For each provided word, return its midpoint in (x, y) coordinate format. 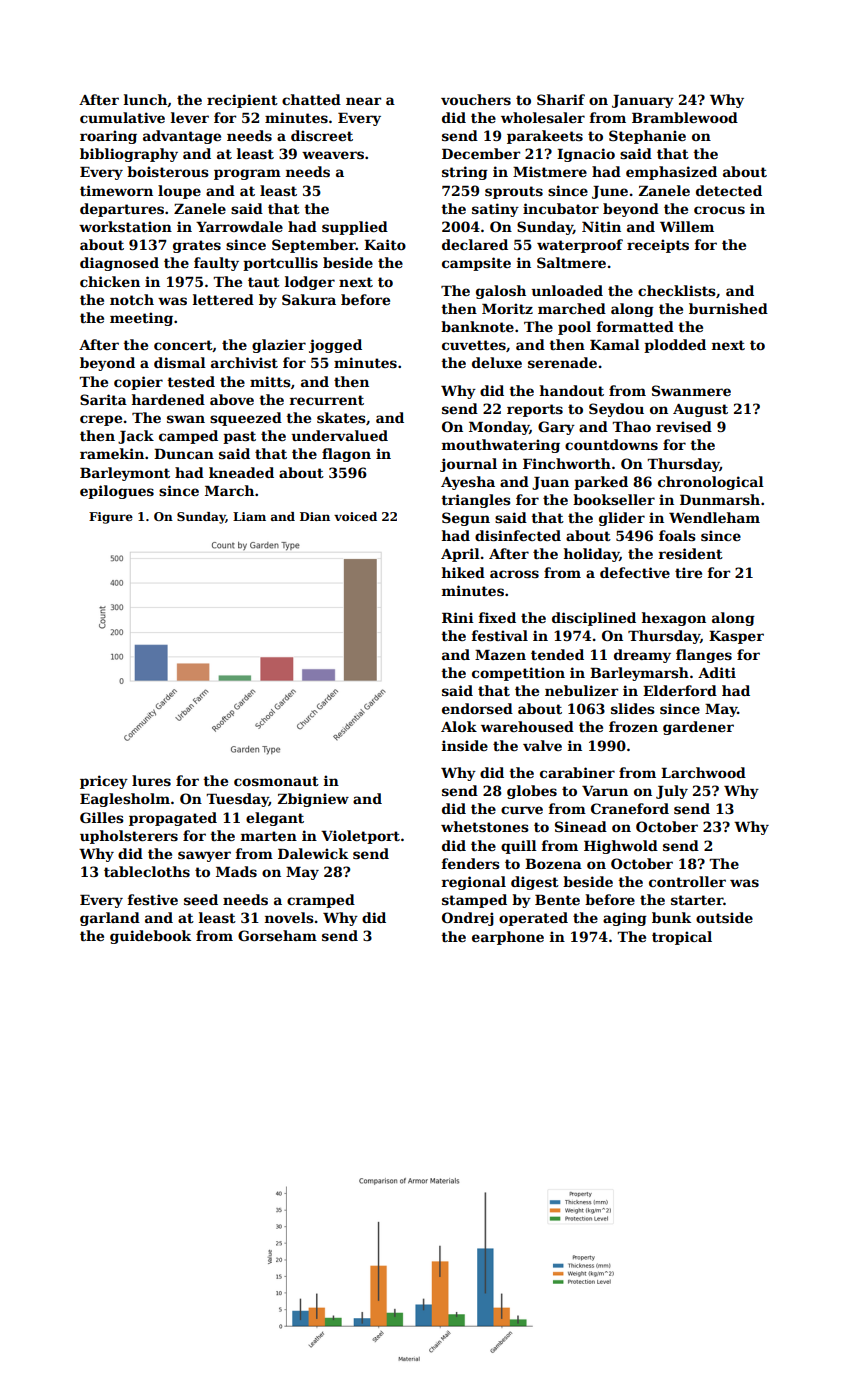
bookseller (614, 499)
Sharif (561, 99)
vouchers (476, 99)
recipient (242, 101)
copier (138, 383)
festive (153, 899)
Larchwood (703, 772)
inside (465, 745)
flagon (346, 455)
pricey (104, 782)
